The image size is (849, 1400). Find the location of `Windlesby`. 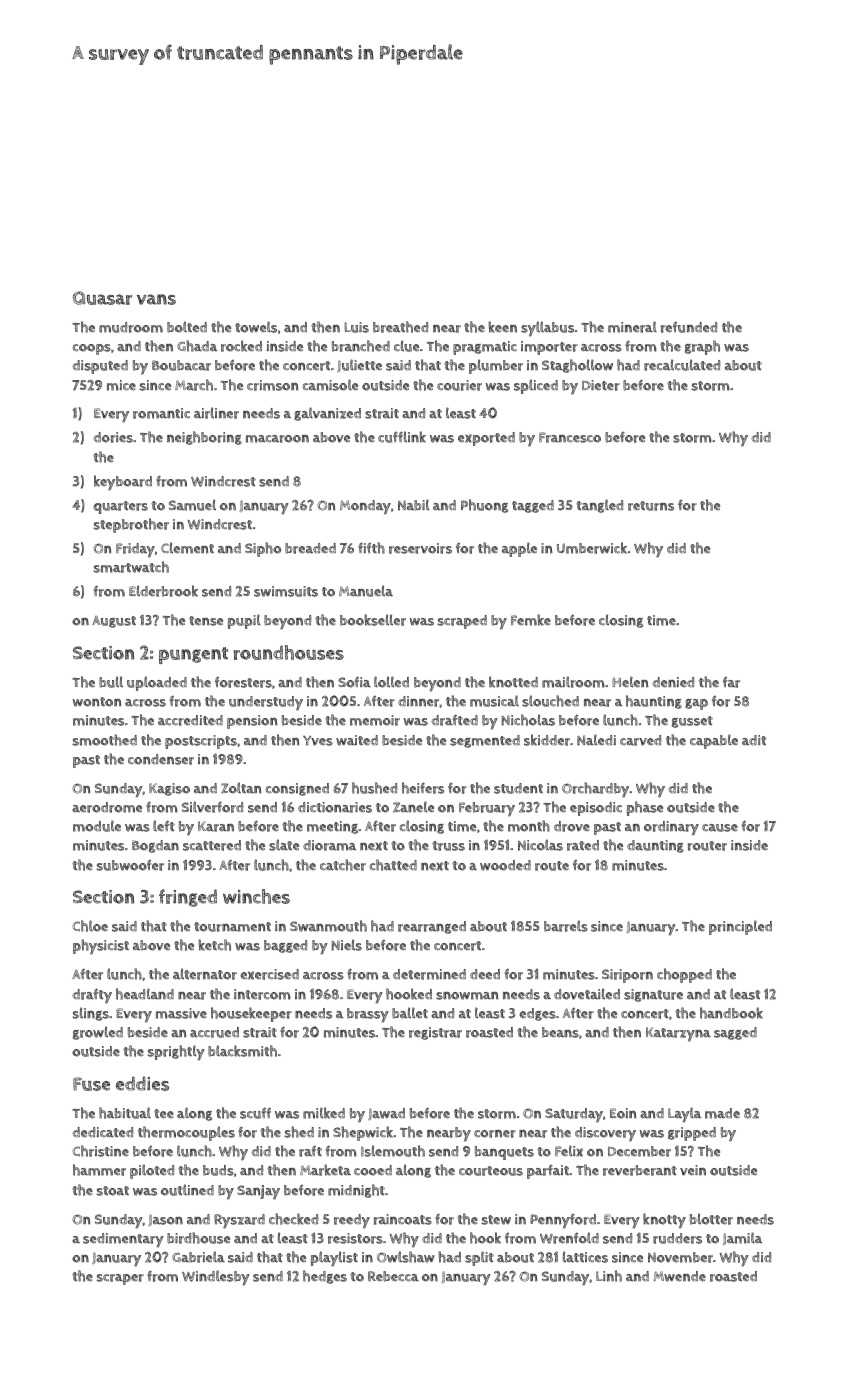

Windlesby is located at coordinates (216, 1278).
